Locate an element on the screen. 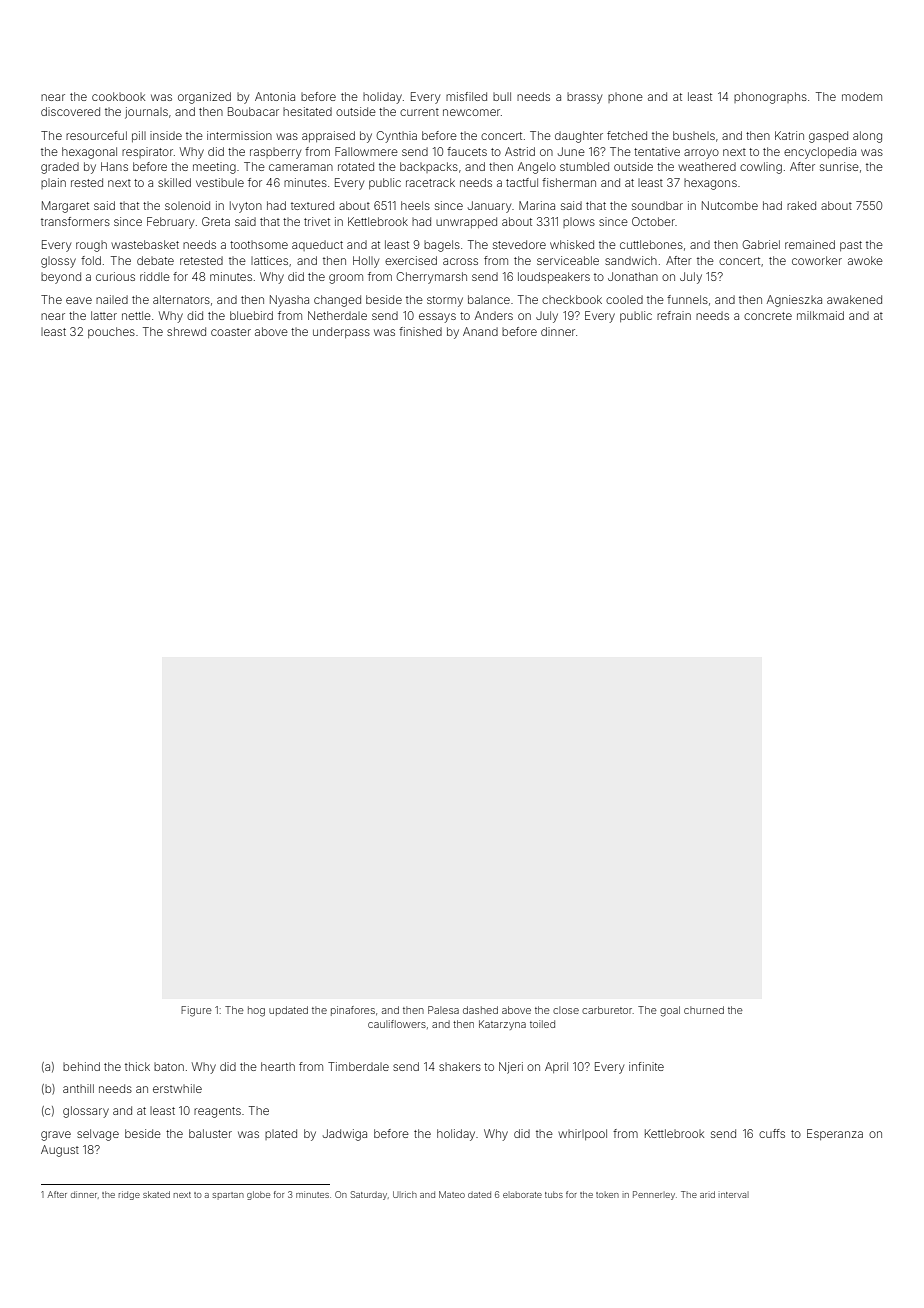  hesitated is located at coordinates (307, 111).
